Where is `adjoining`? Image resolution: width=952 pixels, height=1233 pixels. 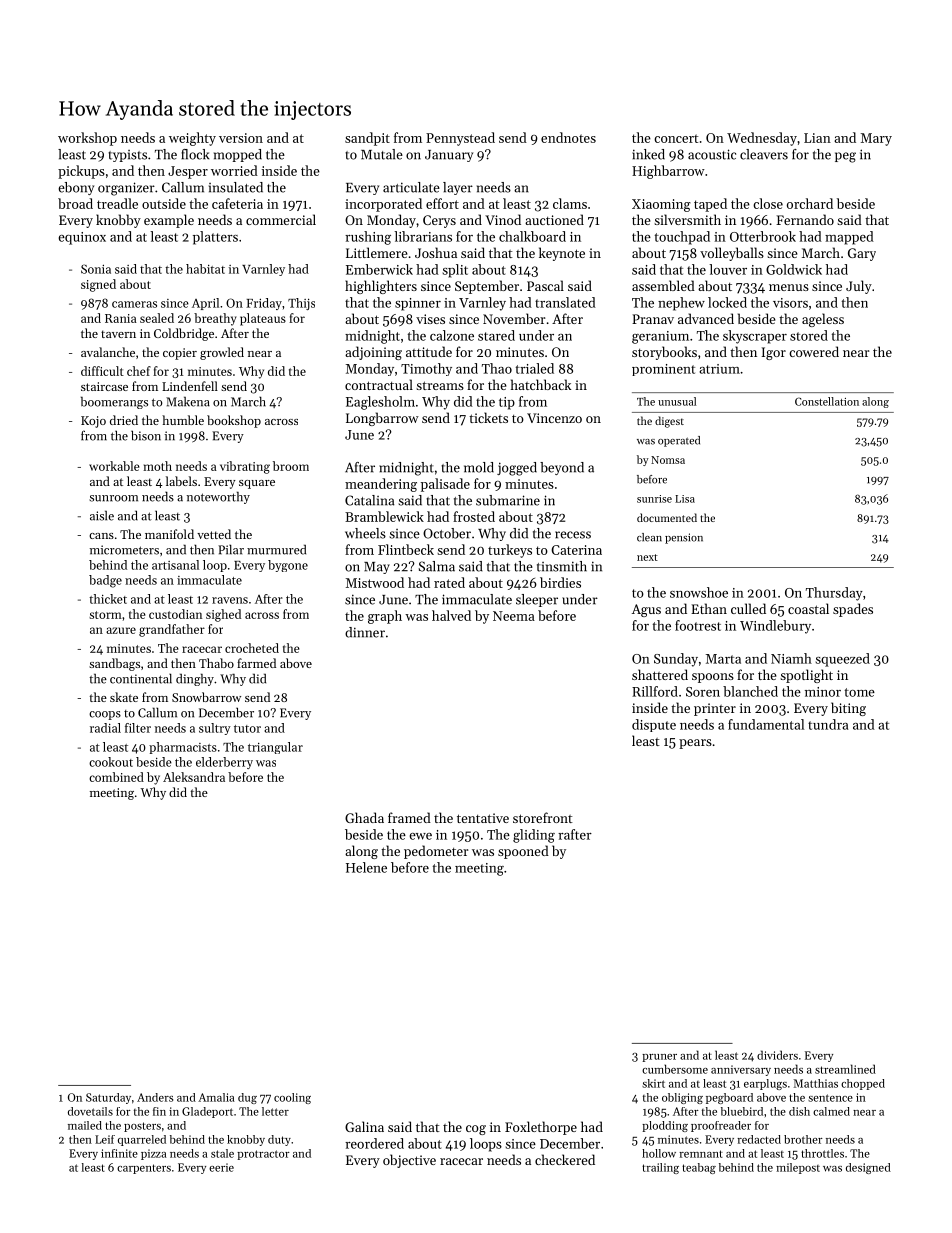
adjoining is located at coordinates (373, 353).
